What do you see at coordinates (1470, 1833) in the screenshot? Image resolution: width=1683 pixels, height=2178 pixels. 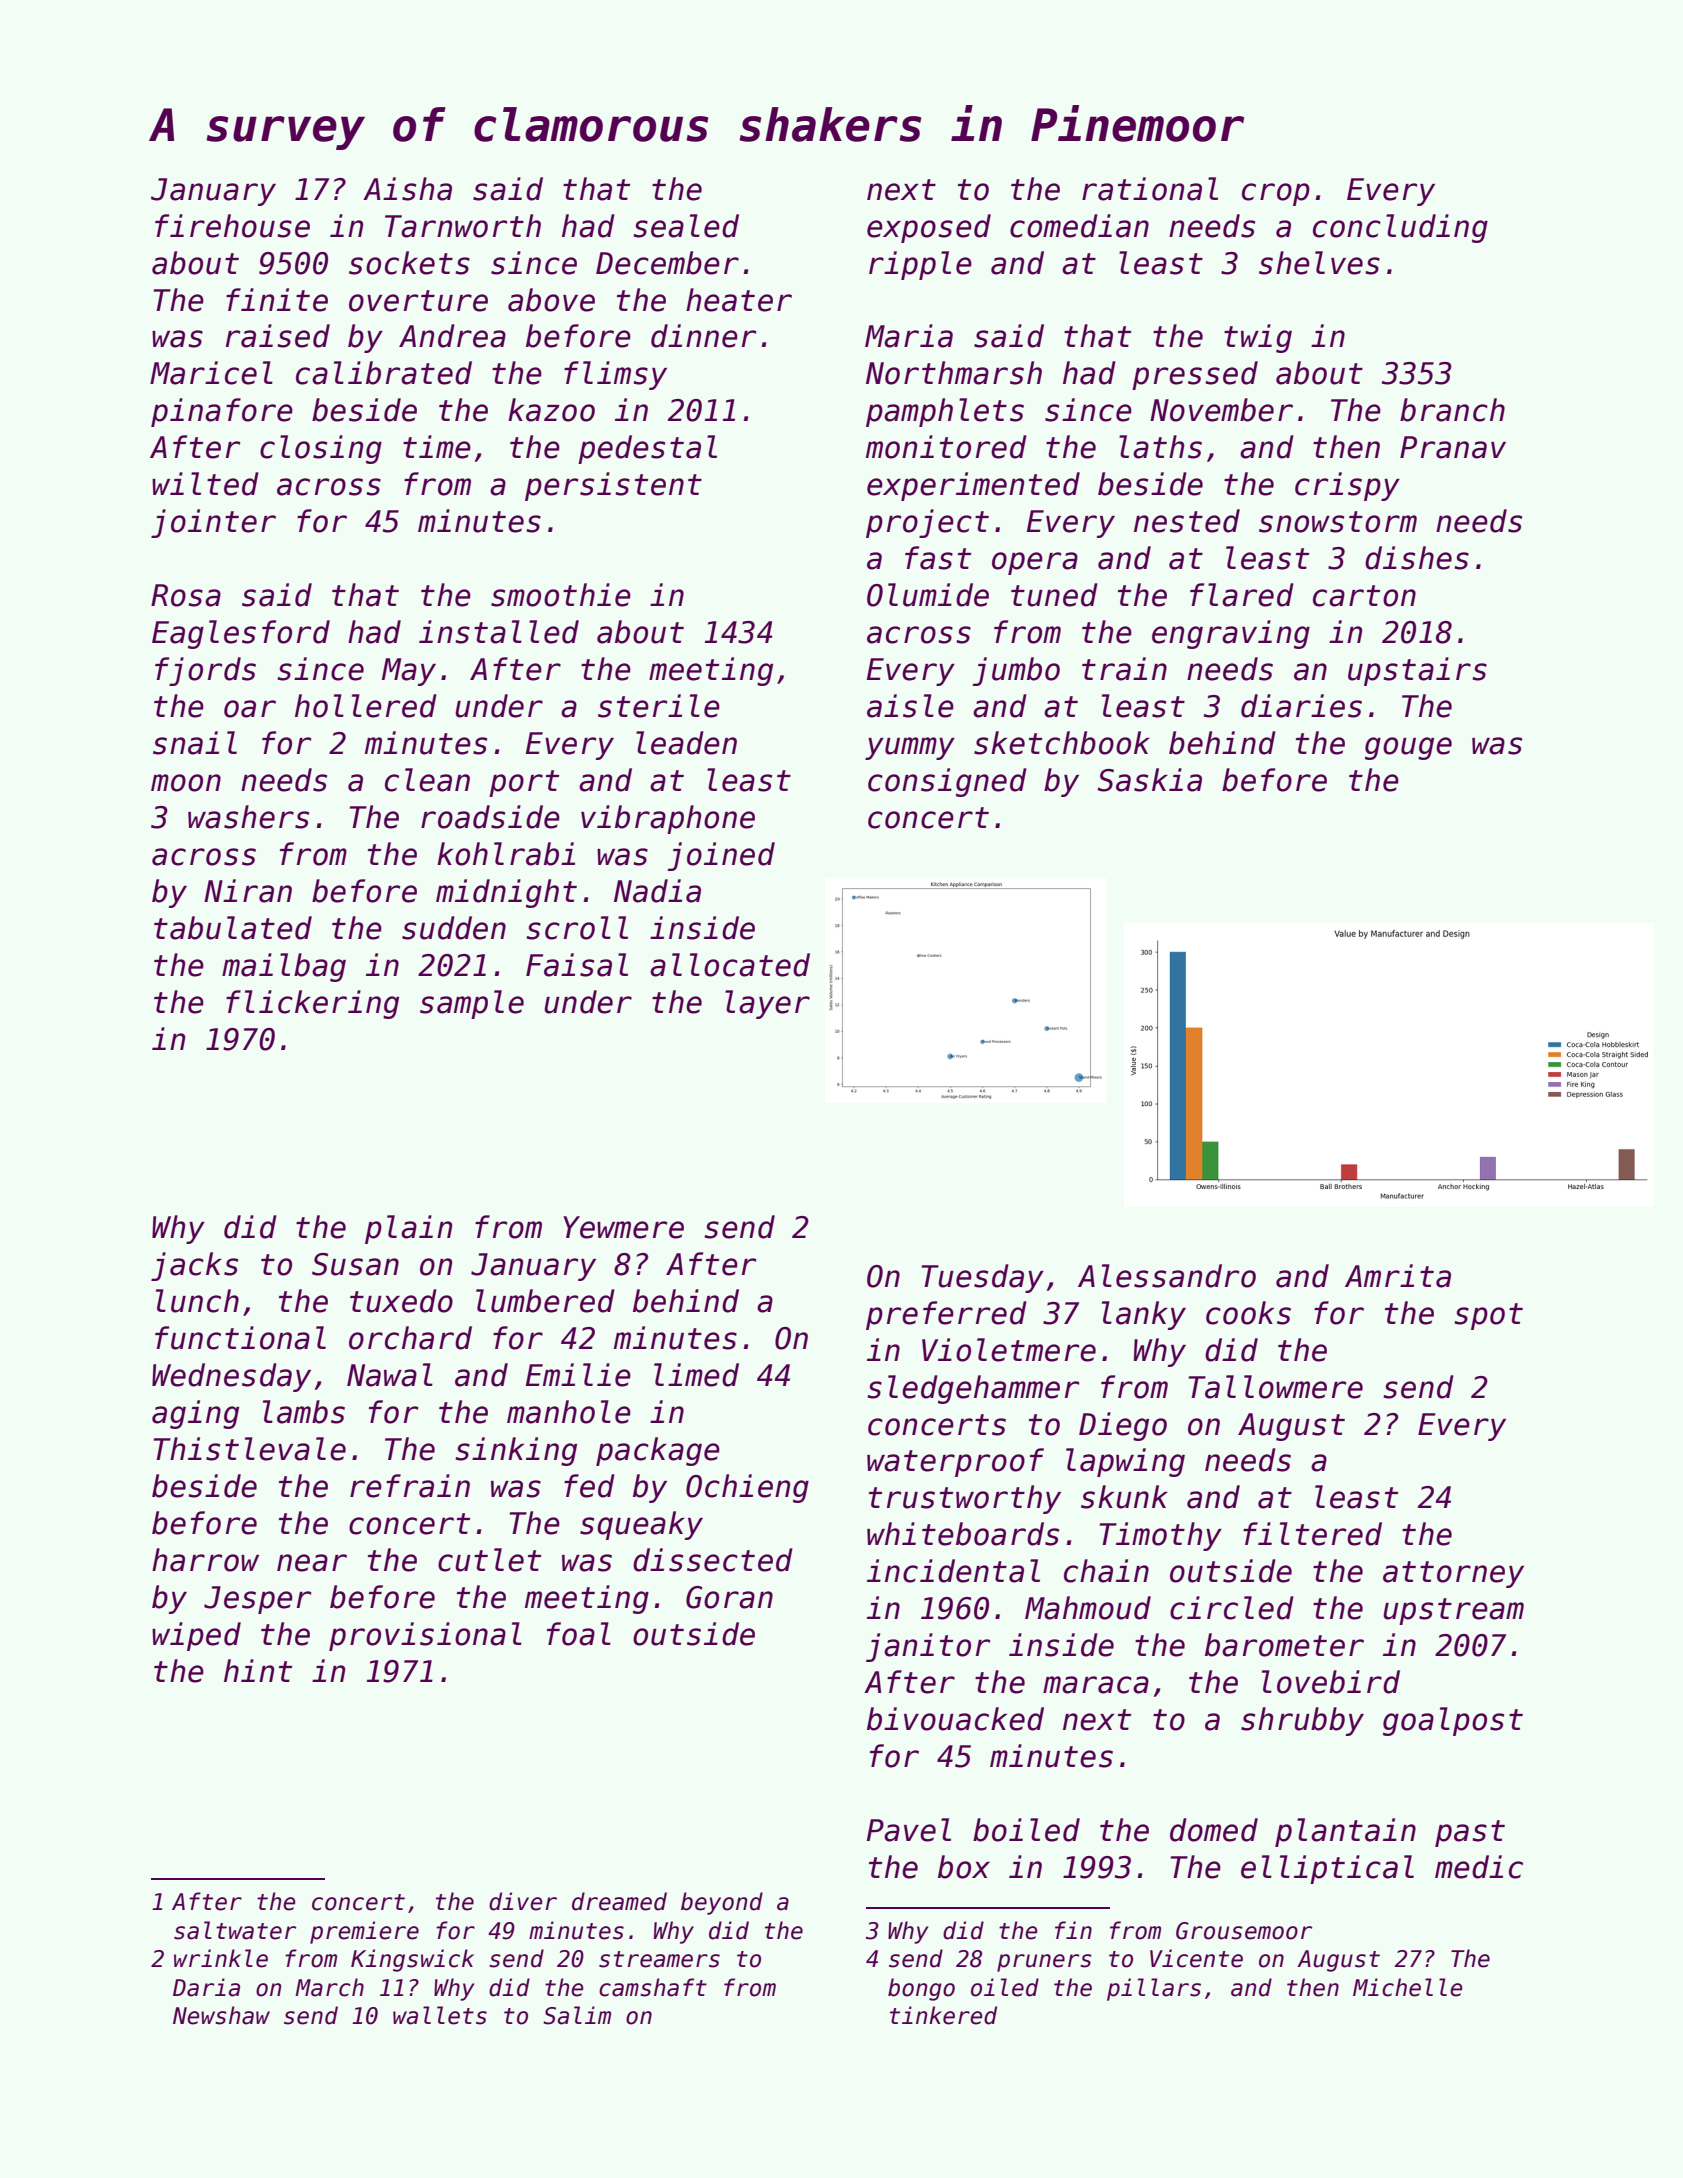 I see `past` at bounding box center [1470, 1833].
